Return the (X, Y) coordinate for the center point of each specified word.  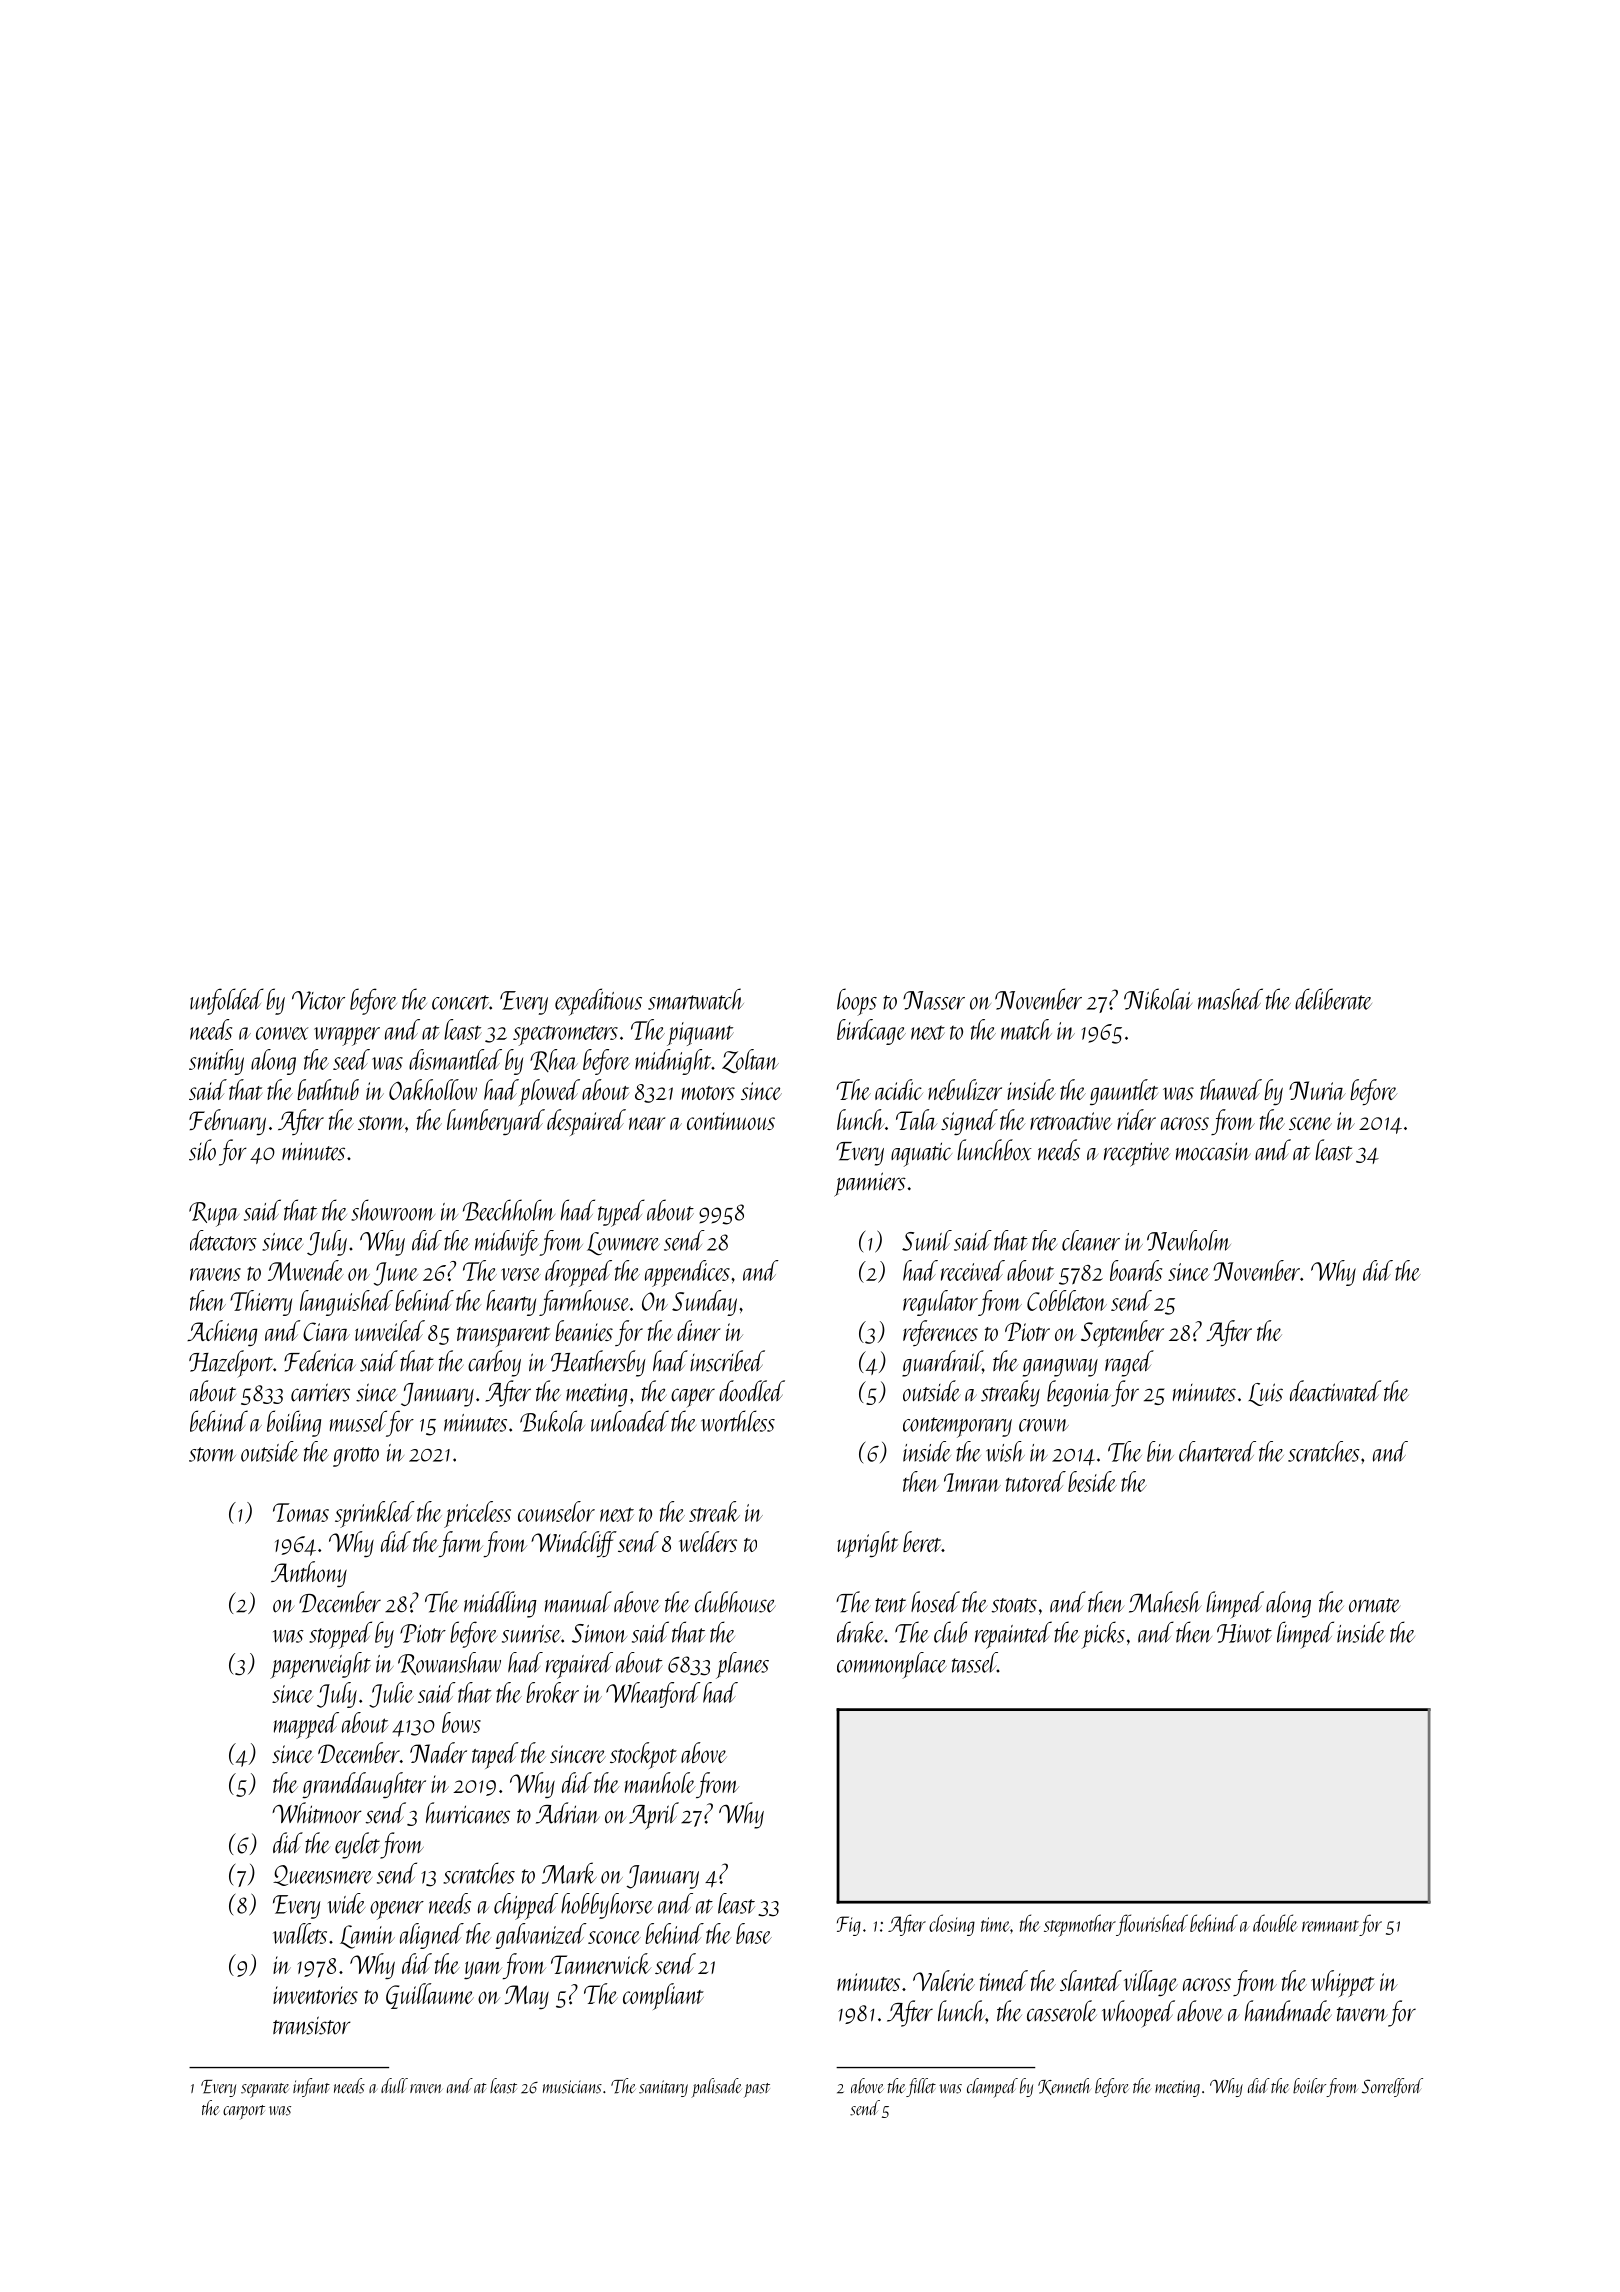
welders (708, 1541)
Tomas (301, 1512)
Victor (318, 1000)
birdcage (871, 1032)
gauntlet (1124, 1092)
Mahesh (1165, 1602)
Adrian (568, 1813)
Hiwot (1244, 1633)
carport (244, 2112)
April (654, 1816)
